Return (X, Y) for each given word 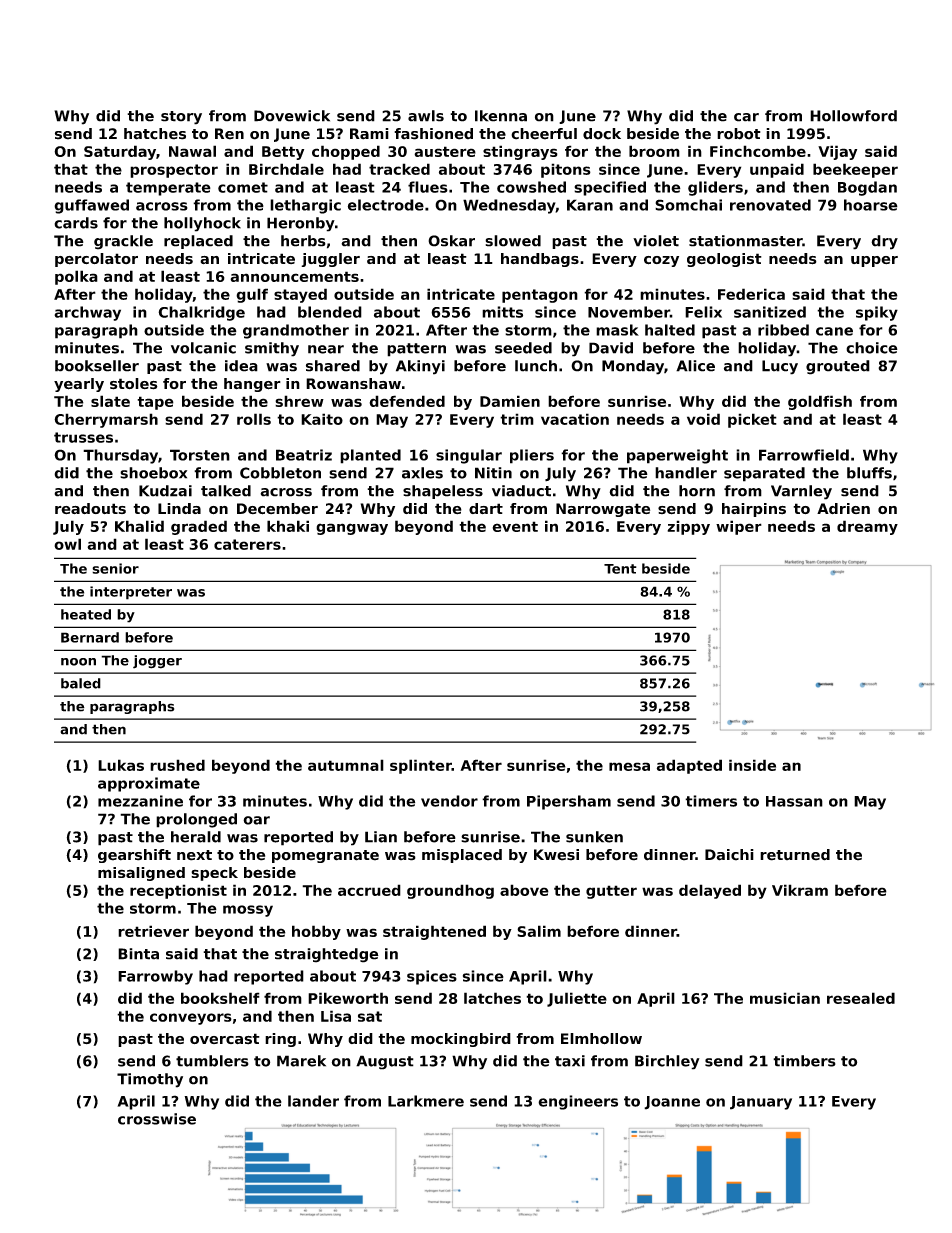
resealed (861, 998)
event (515, 526)
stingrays (520, 152)
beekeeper (855, 170)
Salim (539, 931)
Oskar (451, 241)
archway (87, 313)
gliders (715, 188)
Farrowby (155, 977)
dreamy (867, 527)
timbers (804, 1061)
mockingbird (461, 1040)
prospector (174, 171)
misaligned (141, 874)
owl (67, 544)
